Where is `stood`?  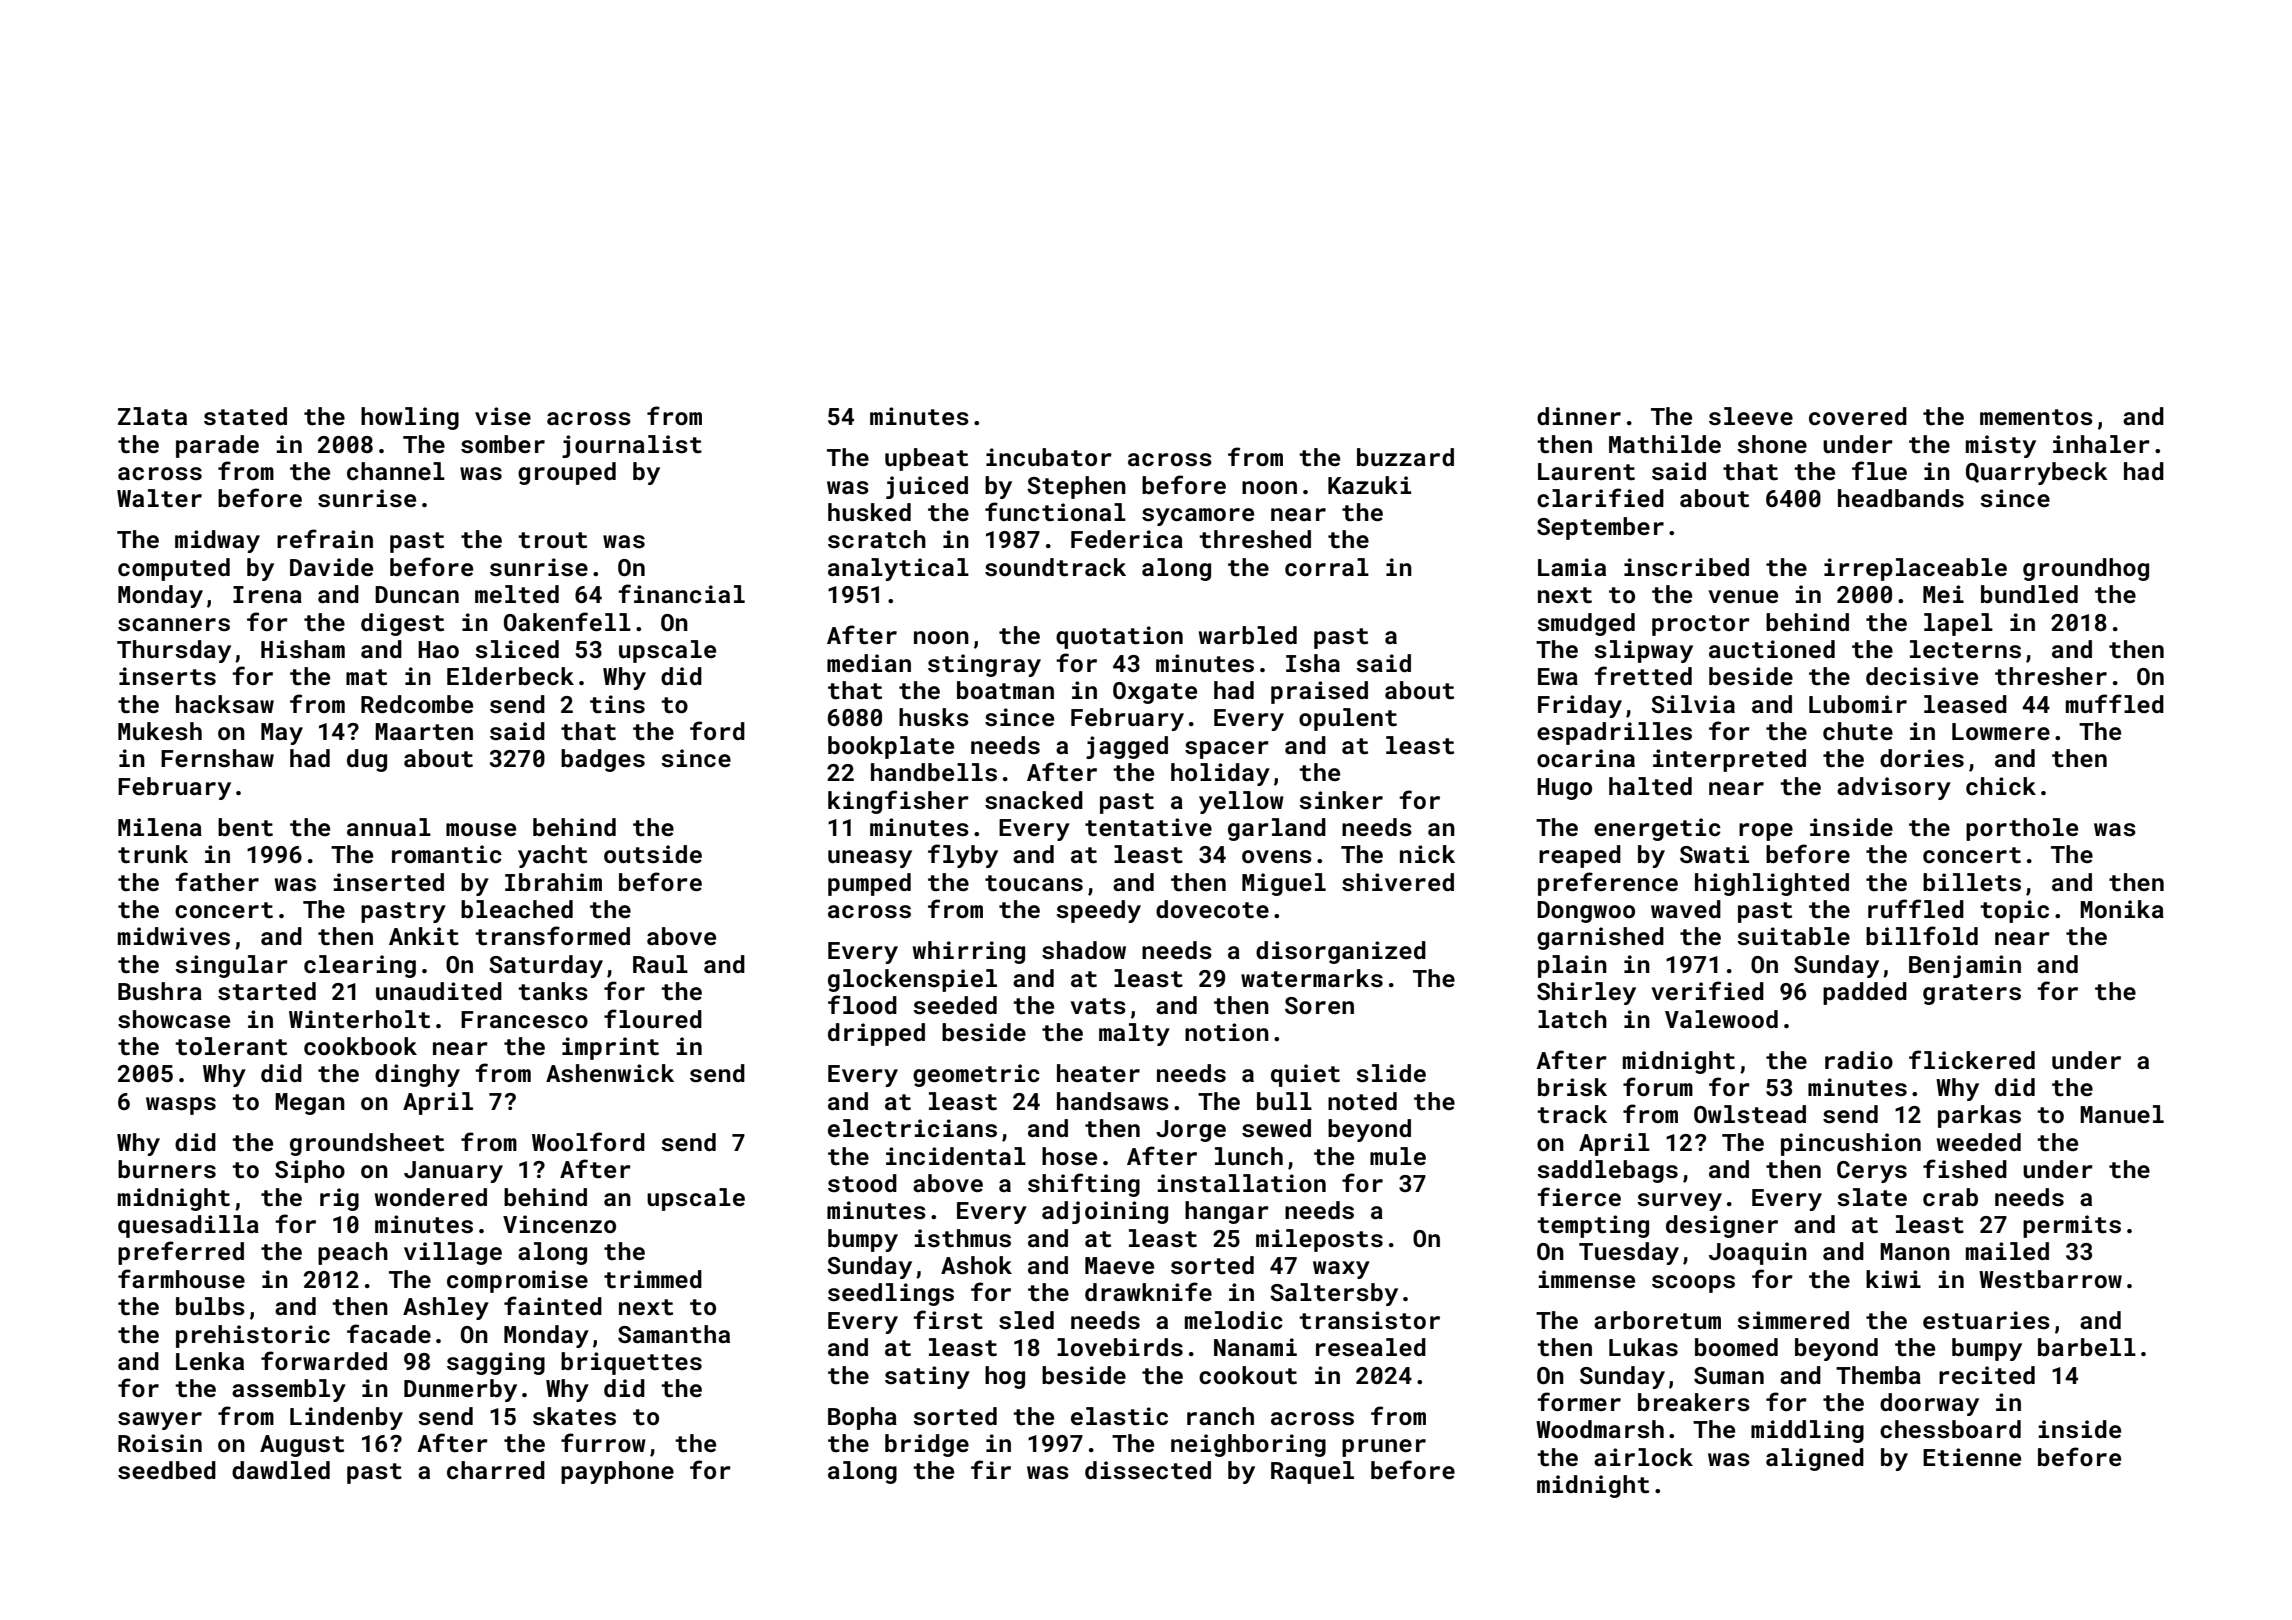 stood is located at coordinates (862, 1183).
